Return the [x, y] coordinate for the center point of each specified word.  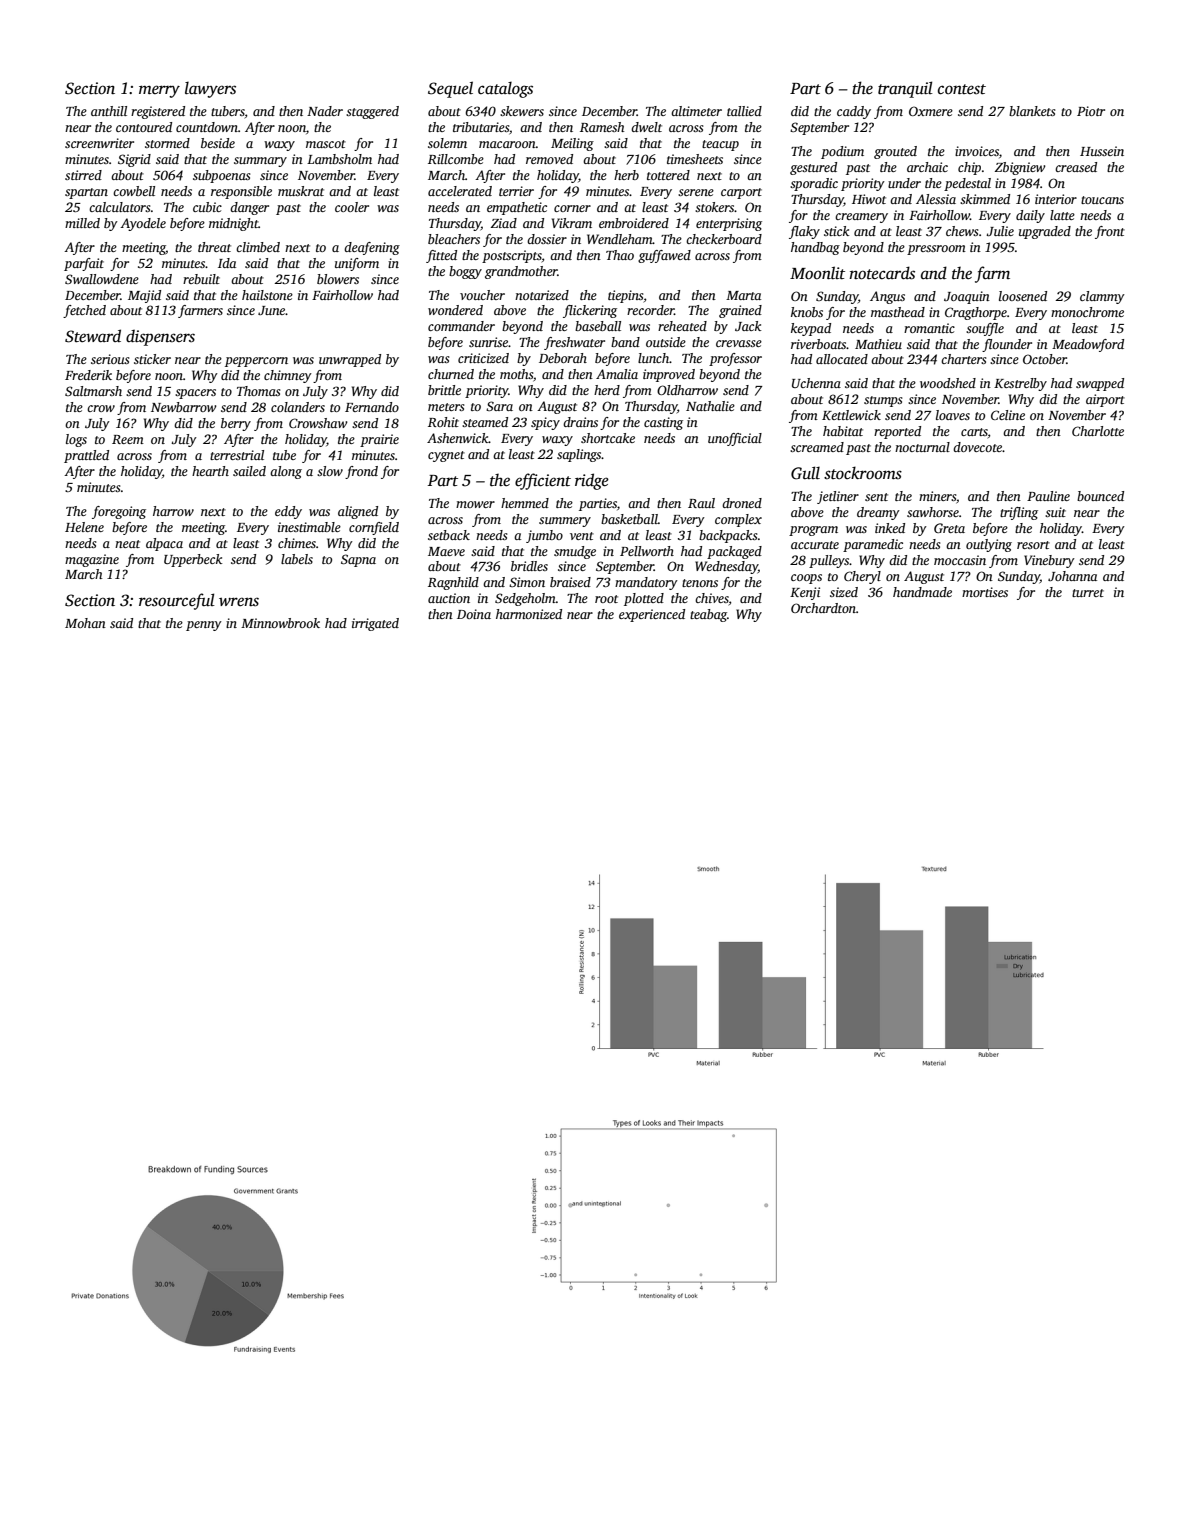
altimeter [696, 111]
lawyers [210, 89]
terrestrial [237, 455]
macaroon [507, 144]
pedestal [967, 184]
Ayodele [143, 224]
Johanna [1072, 576]
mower [475, 504]
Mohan [85, 623]
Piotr [1091, 111]
